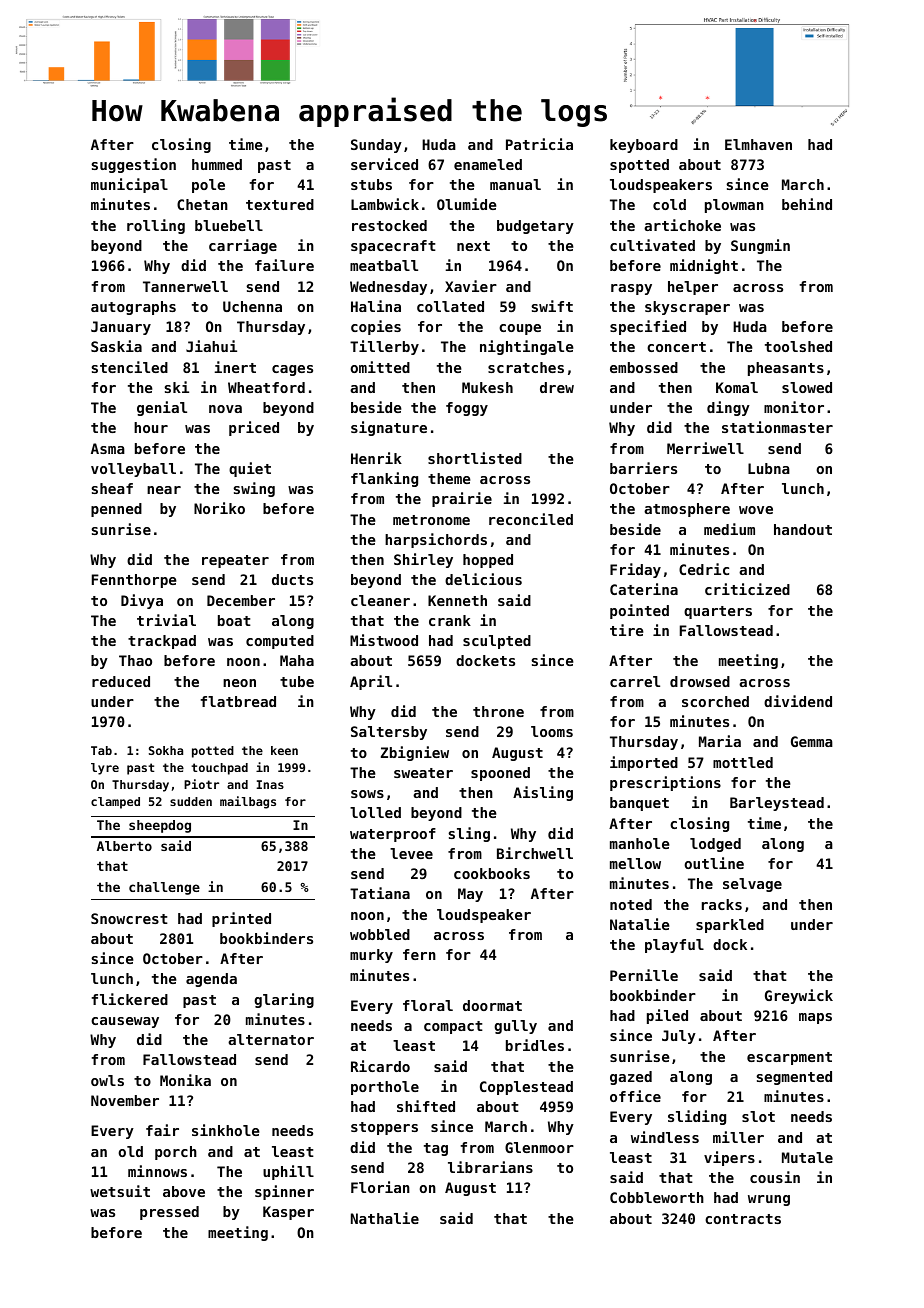 The image size is (924, 1308). I want to click on Cobbleworth, so click(657, 1197).
